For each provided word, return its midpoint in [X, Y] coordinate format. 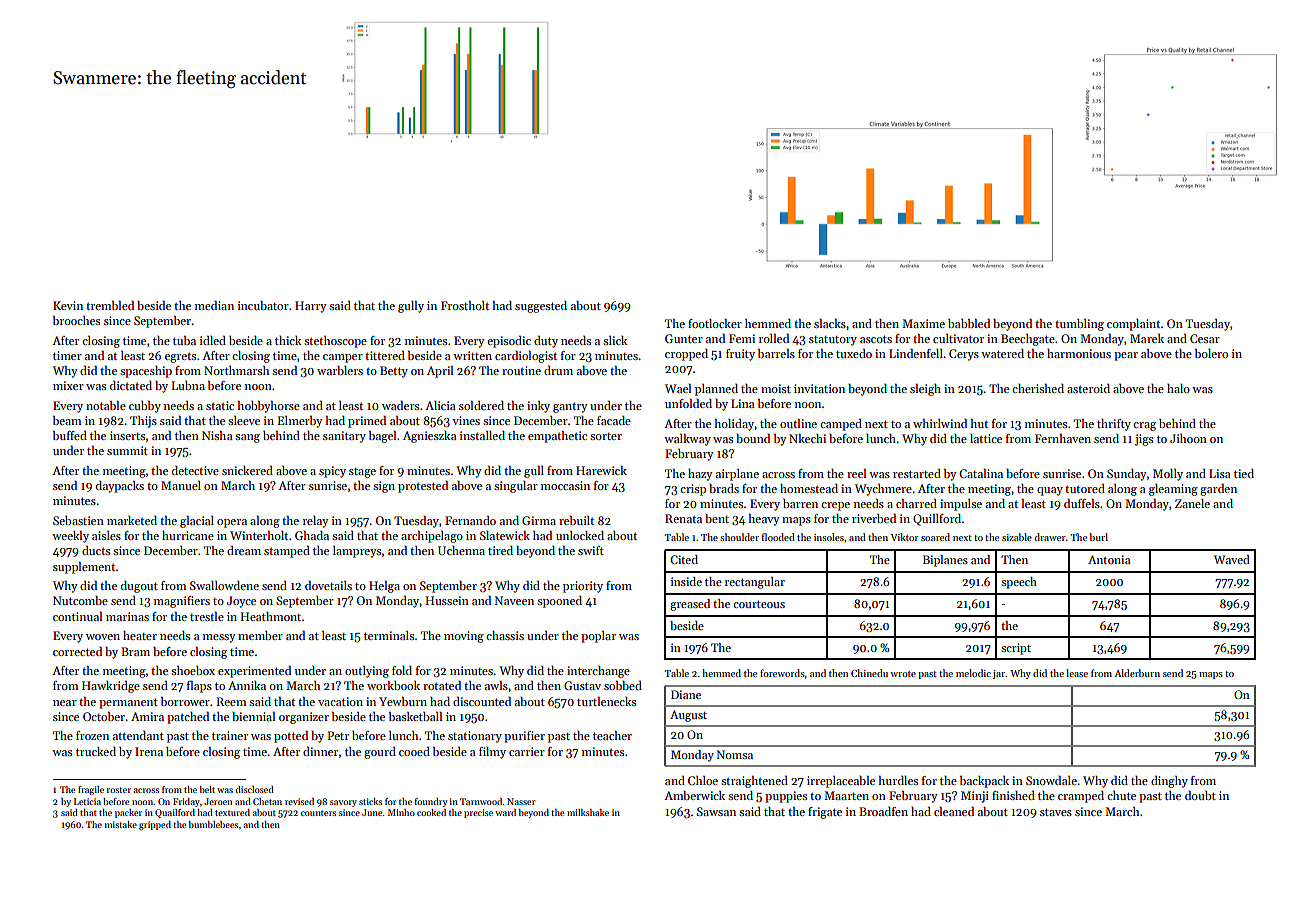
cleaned [954, 811]
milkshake [588, 812]
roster [119, 790]
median [214, 305]
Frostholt [465, 305]
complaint [1134, 325]
